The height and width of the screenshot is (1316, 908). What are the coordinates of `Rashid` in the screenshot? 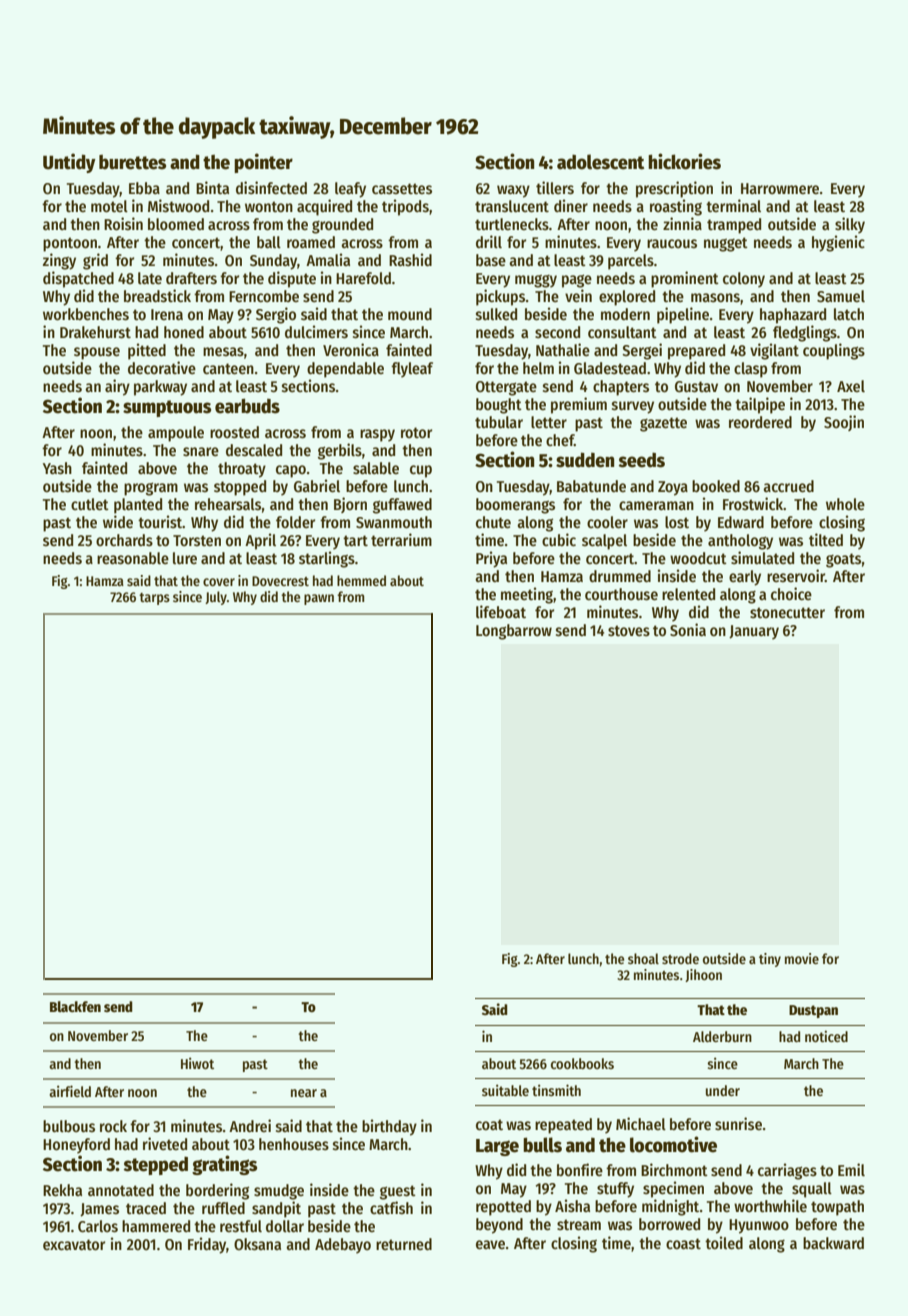 It's located at (410, 259).
